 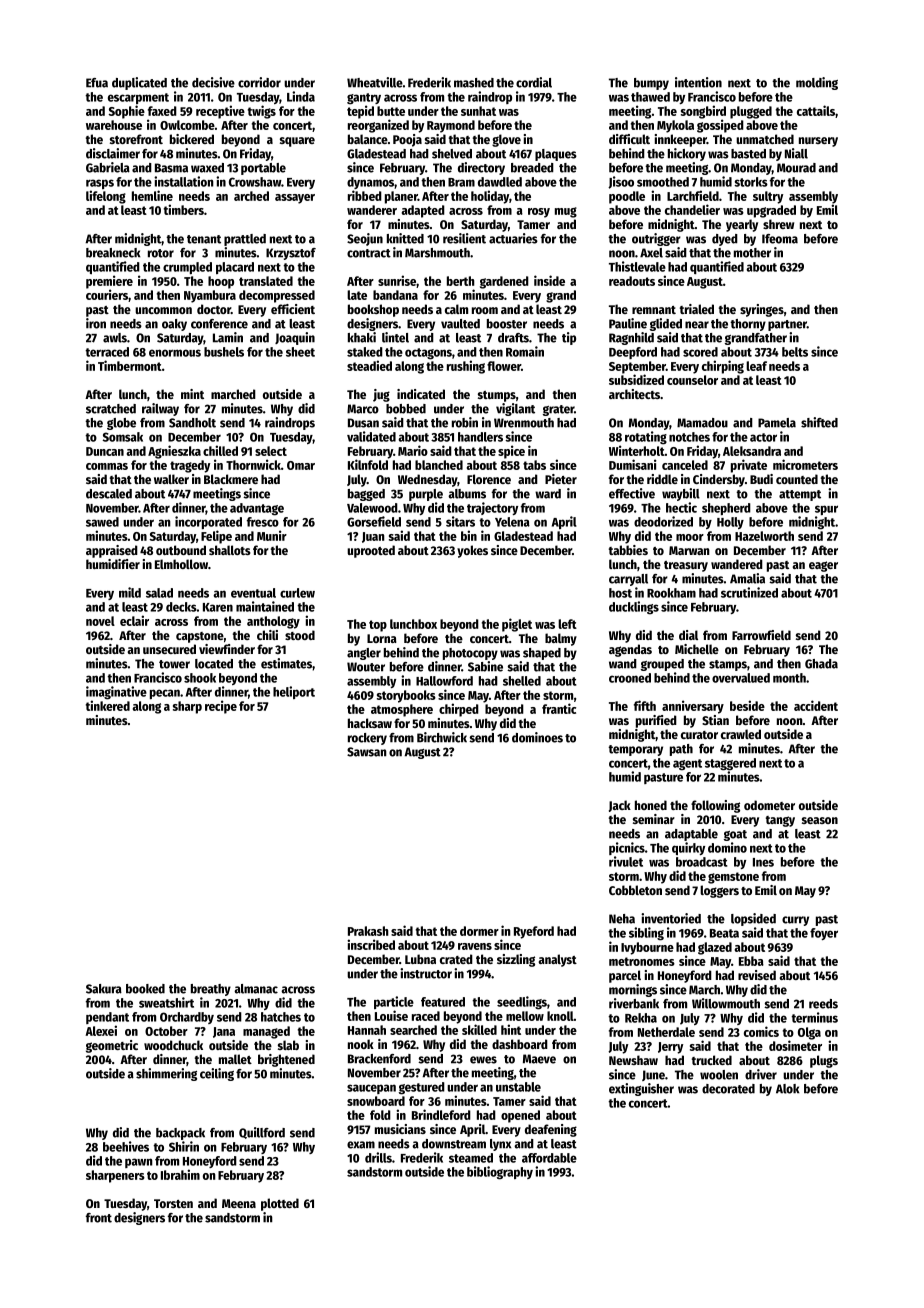 I want to click on portable, so click(x=263, y=169).
